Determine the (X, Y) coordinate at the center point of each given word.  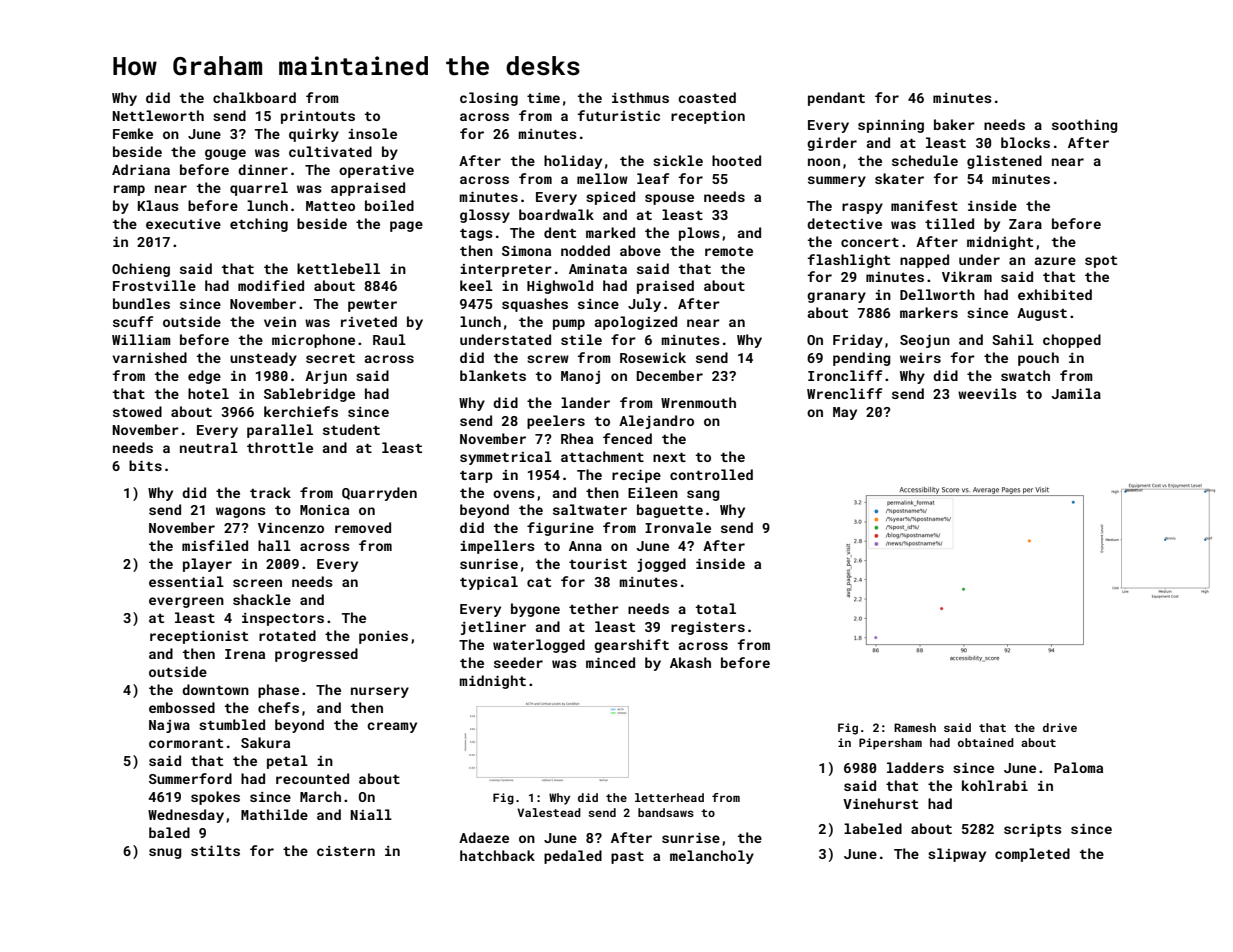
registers (708, 628)
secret (330, 358)
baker (954, 124)
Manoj (580, 377)
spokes (215, 798)
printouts (318, 117)
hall (274, 545)
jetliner (493, 628)
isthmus (640, 97)
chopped (1072, 341)
